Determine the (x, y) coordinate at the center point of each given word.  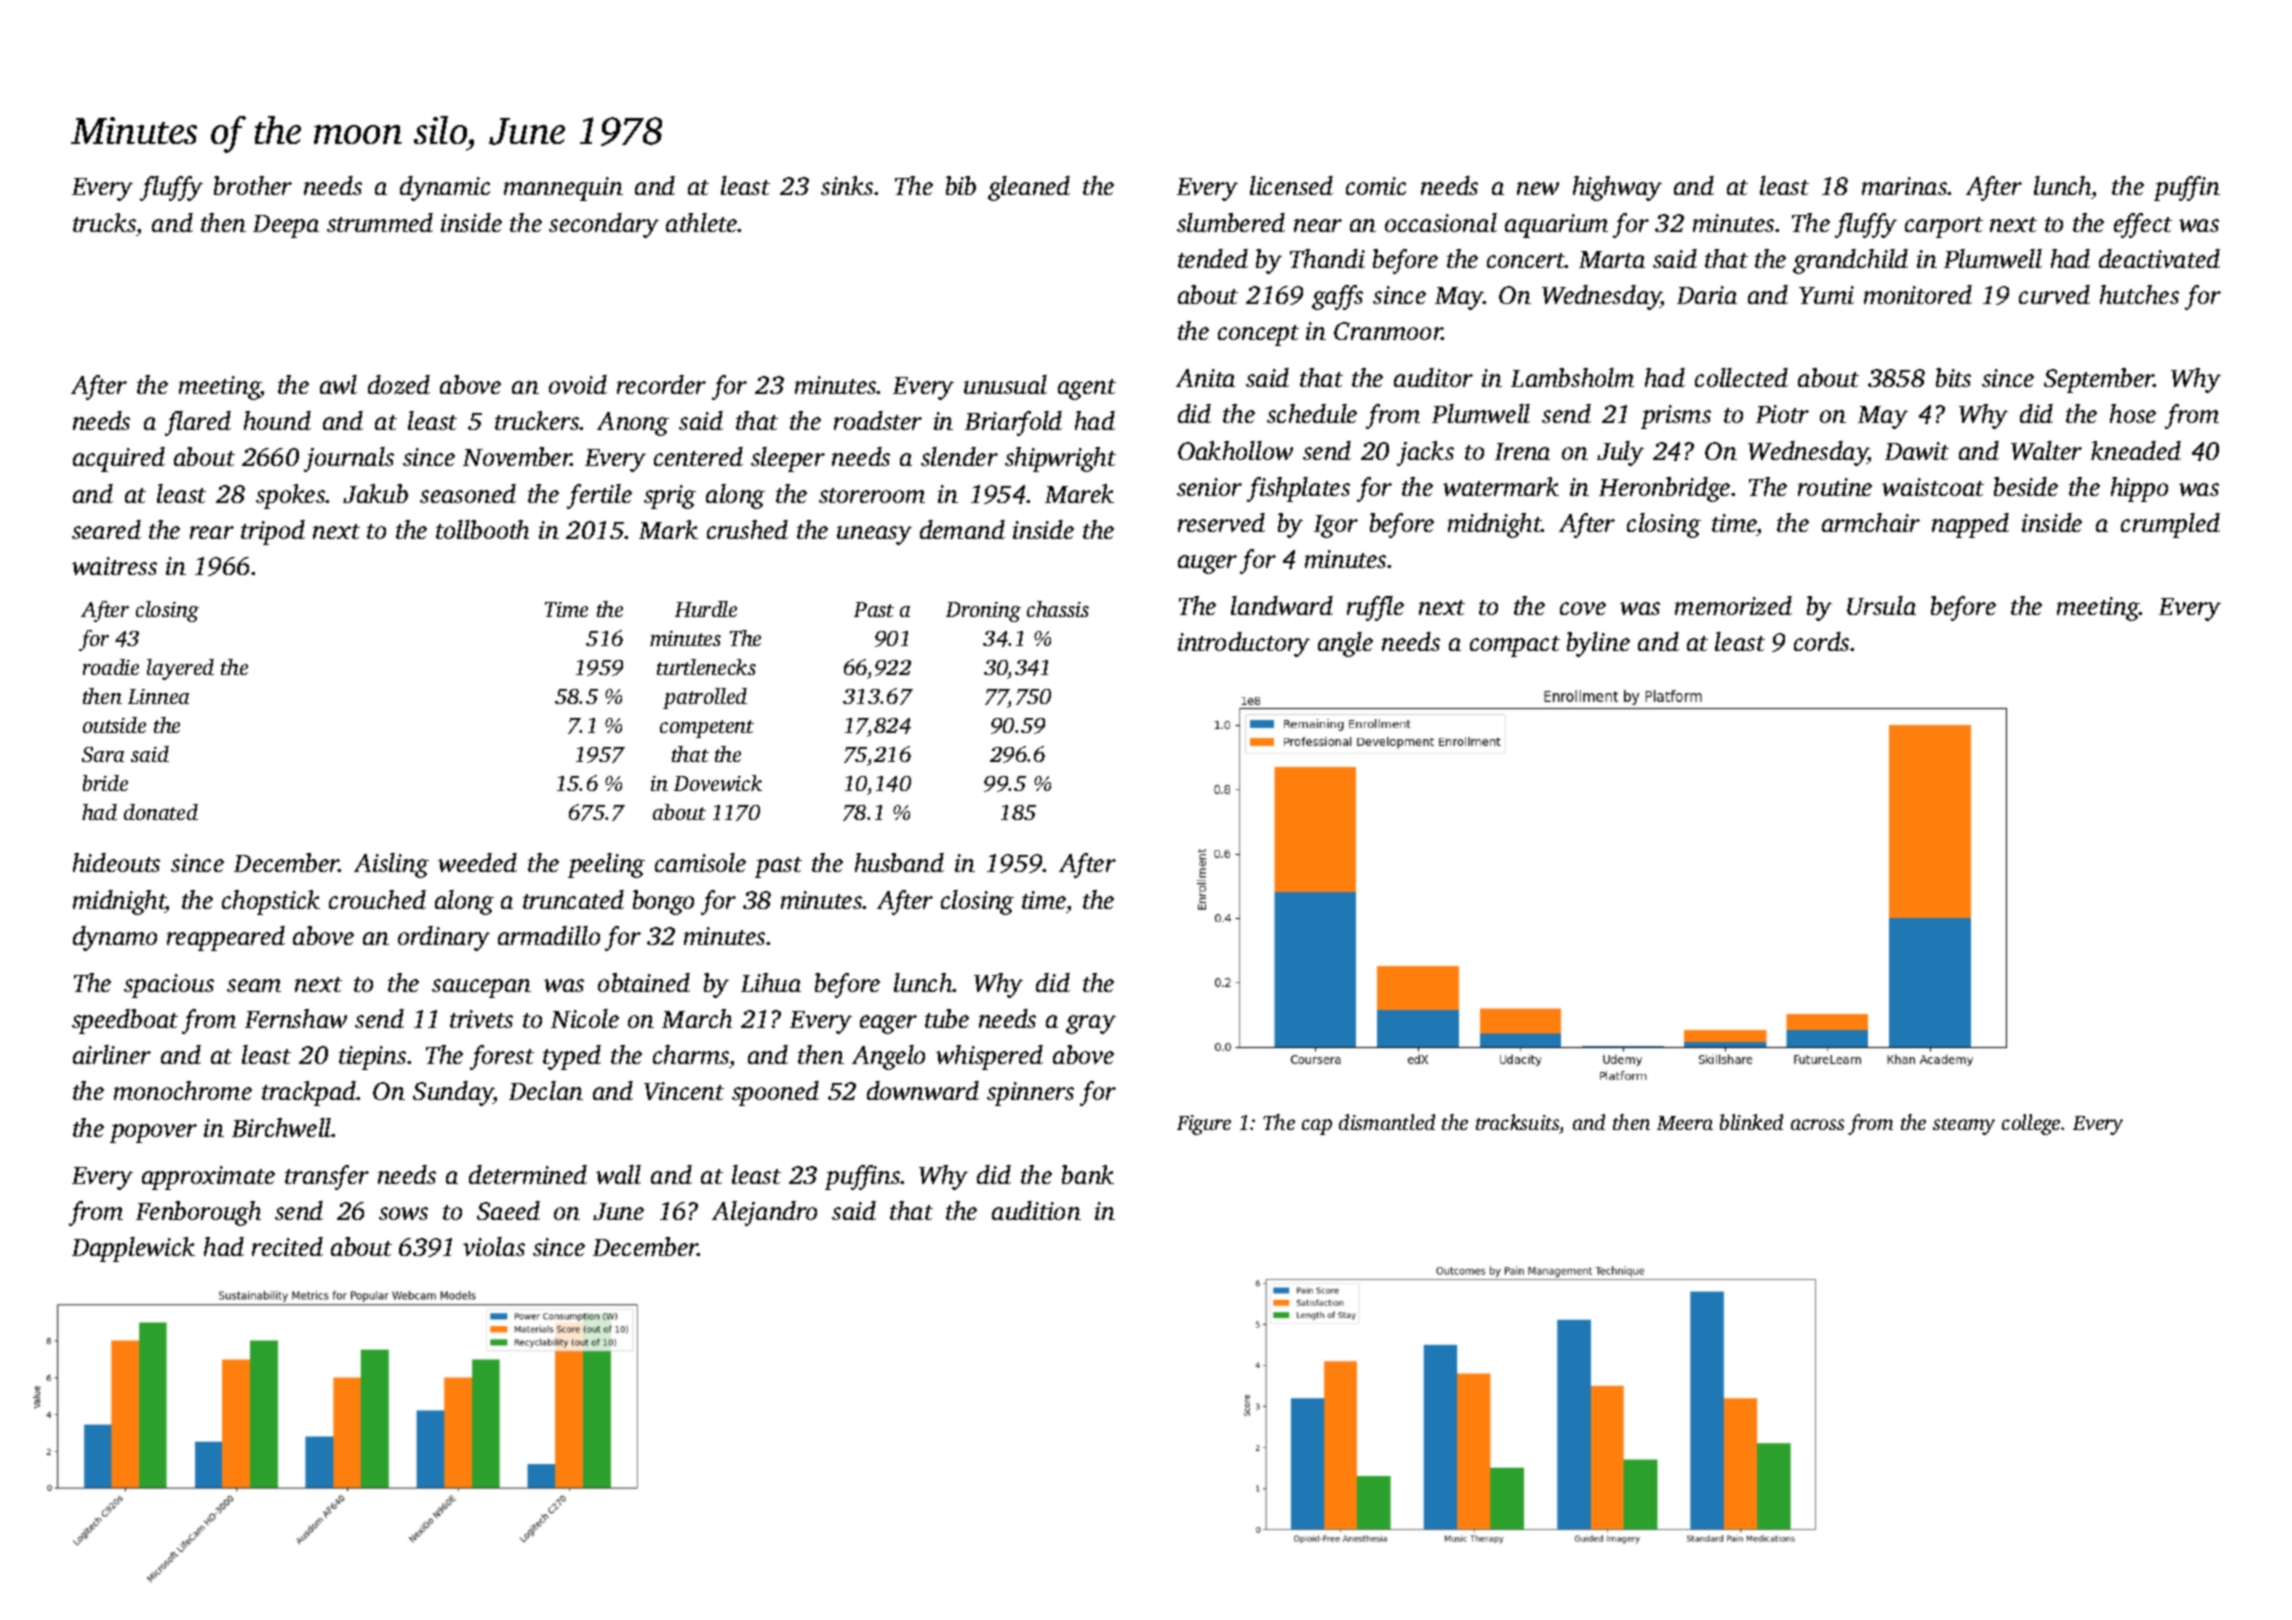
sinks (847, 185)
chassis (1058, 609)
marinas (1905, 186)
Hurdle (706, 609)
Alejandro (764, 1213)
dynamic (445, 188)
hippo (2139, 489)
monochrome (183, 1090)
